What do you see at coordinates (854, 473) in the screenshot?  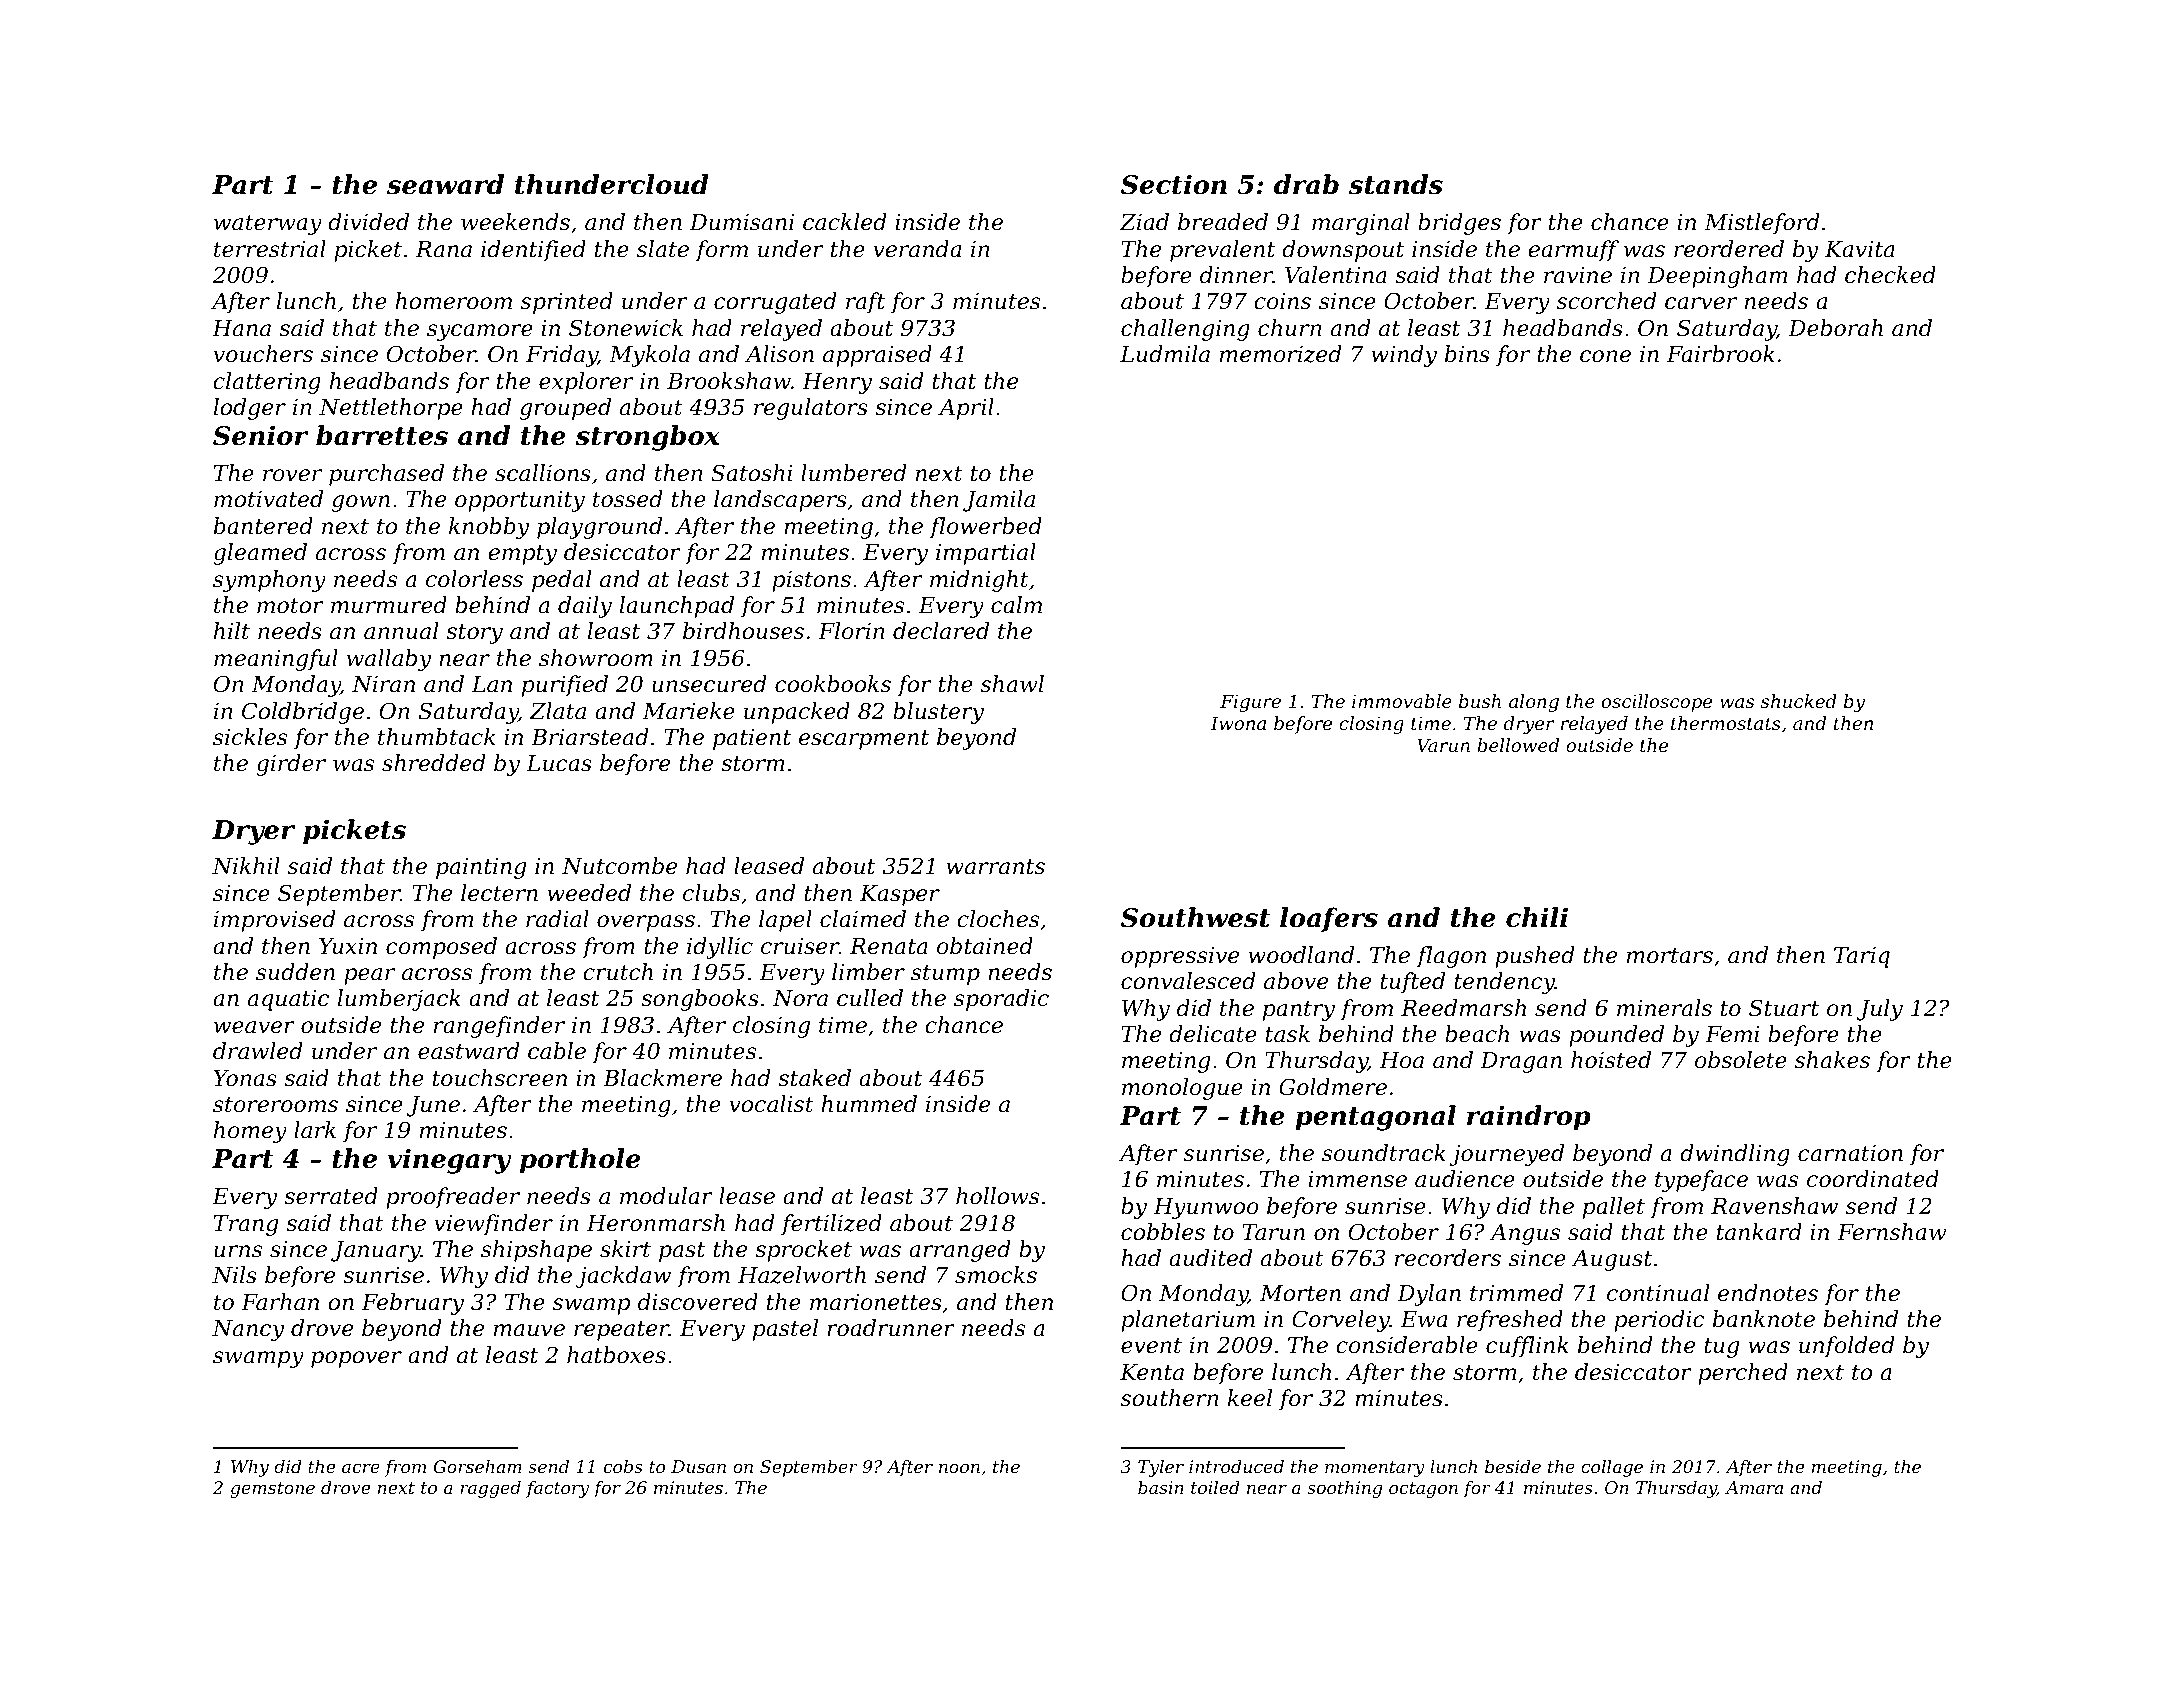 I see `lumbered` at bounding box center [854, 473].
